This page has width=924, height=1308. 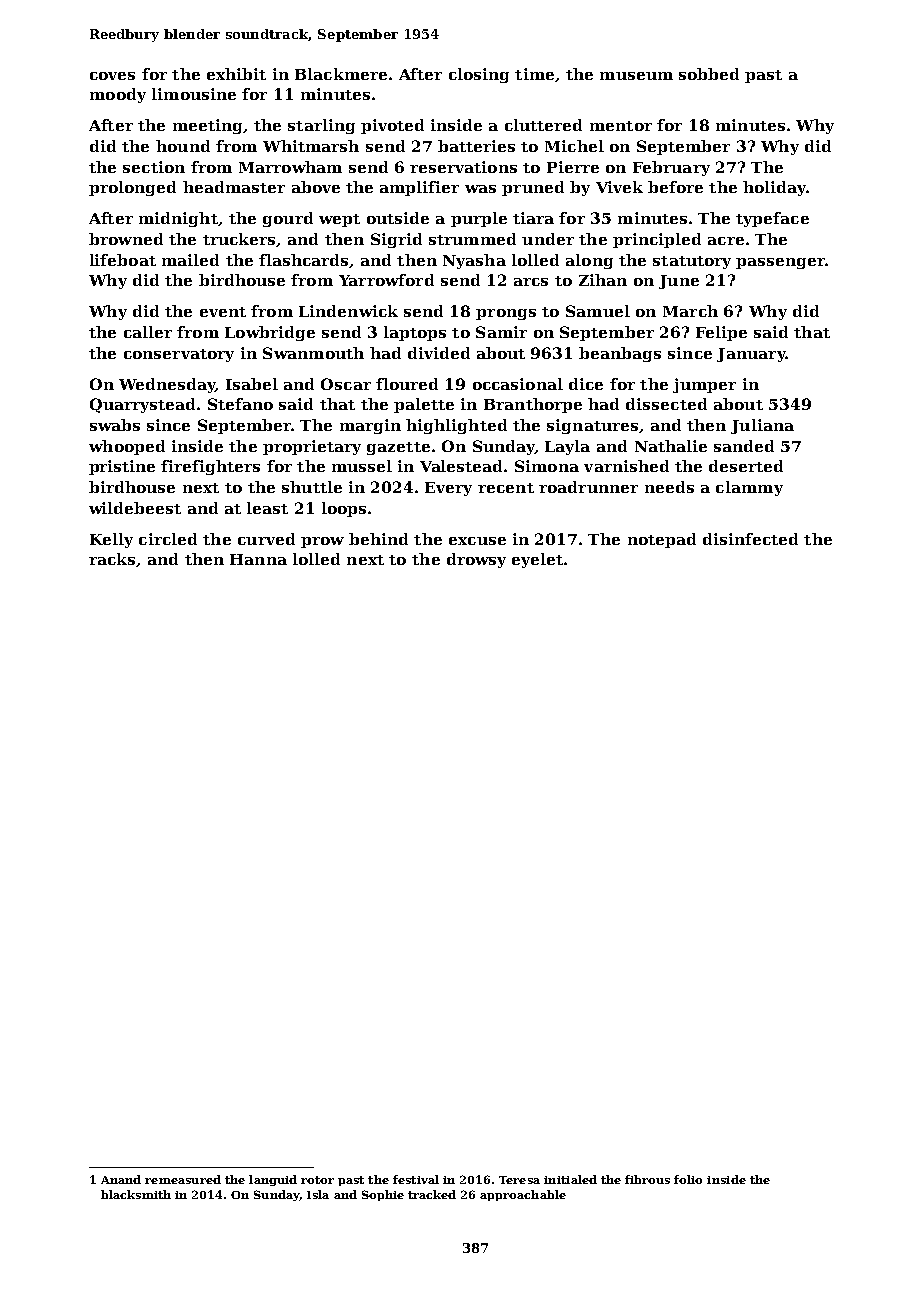 I want to click on closing, so click(x=479, y=75).
